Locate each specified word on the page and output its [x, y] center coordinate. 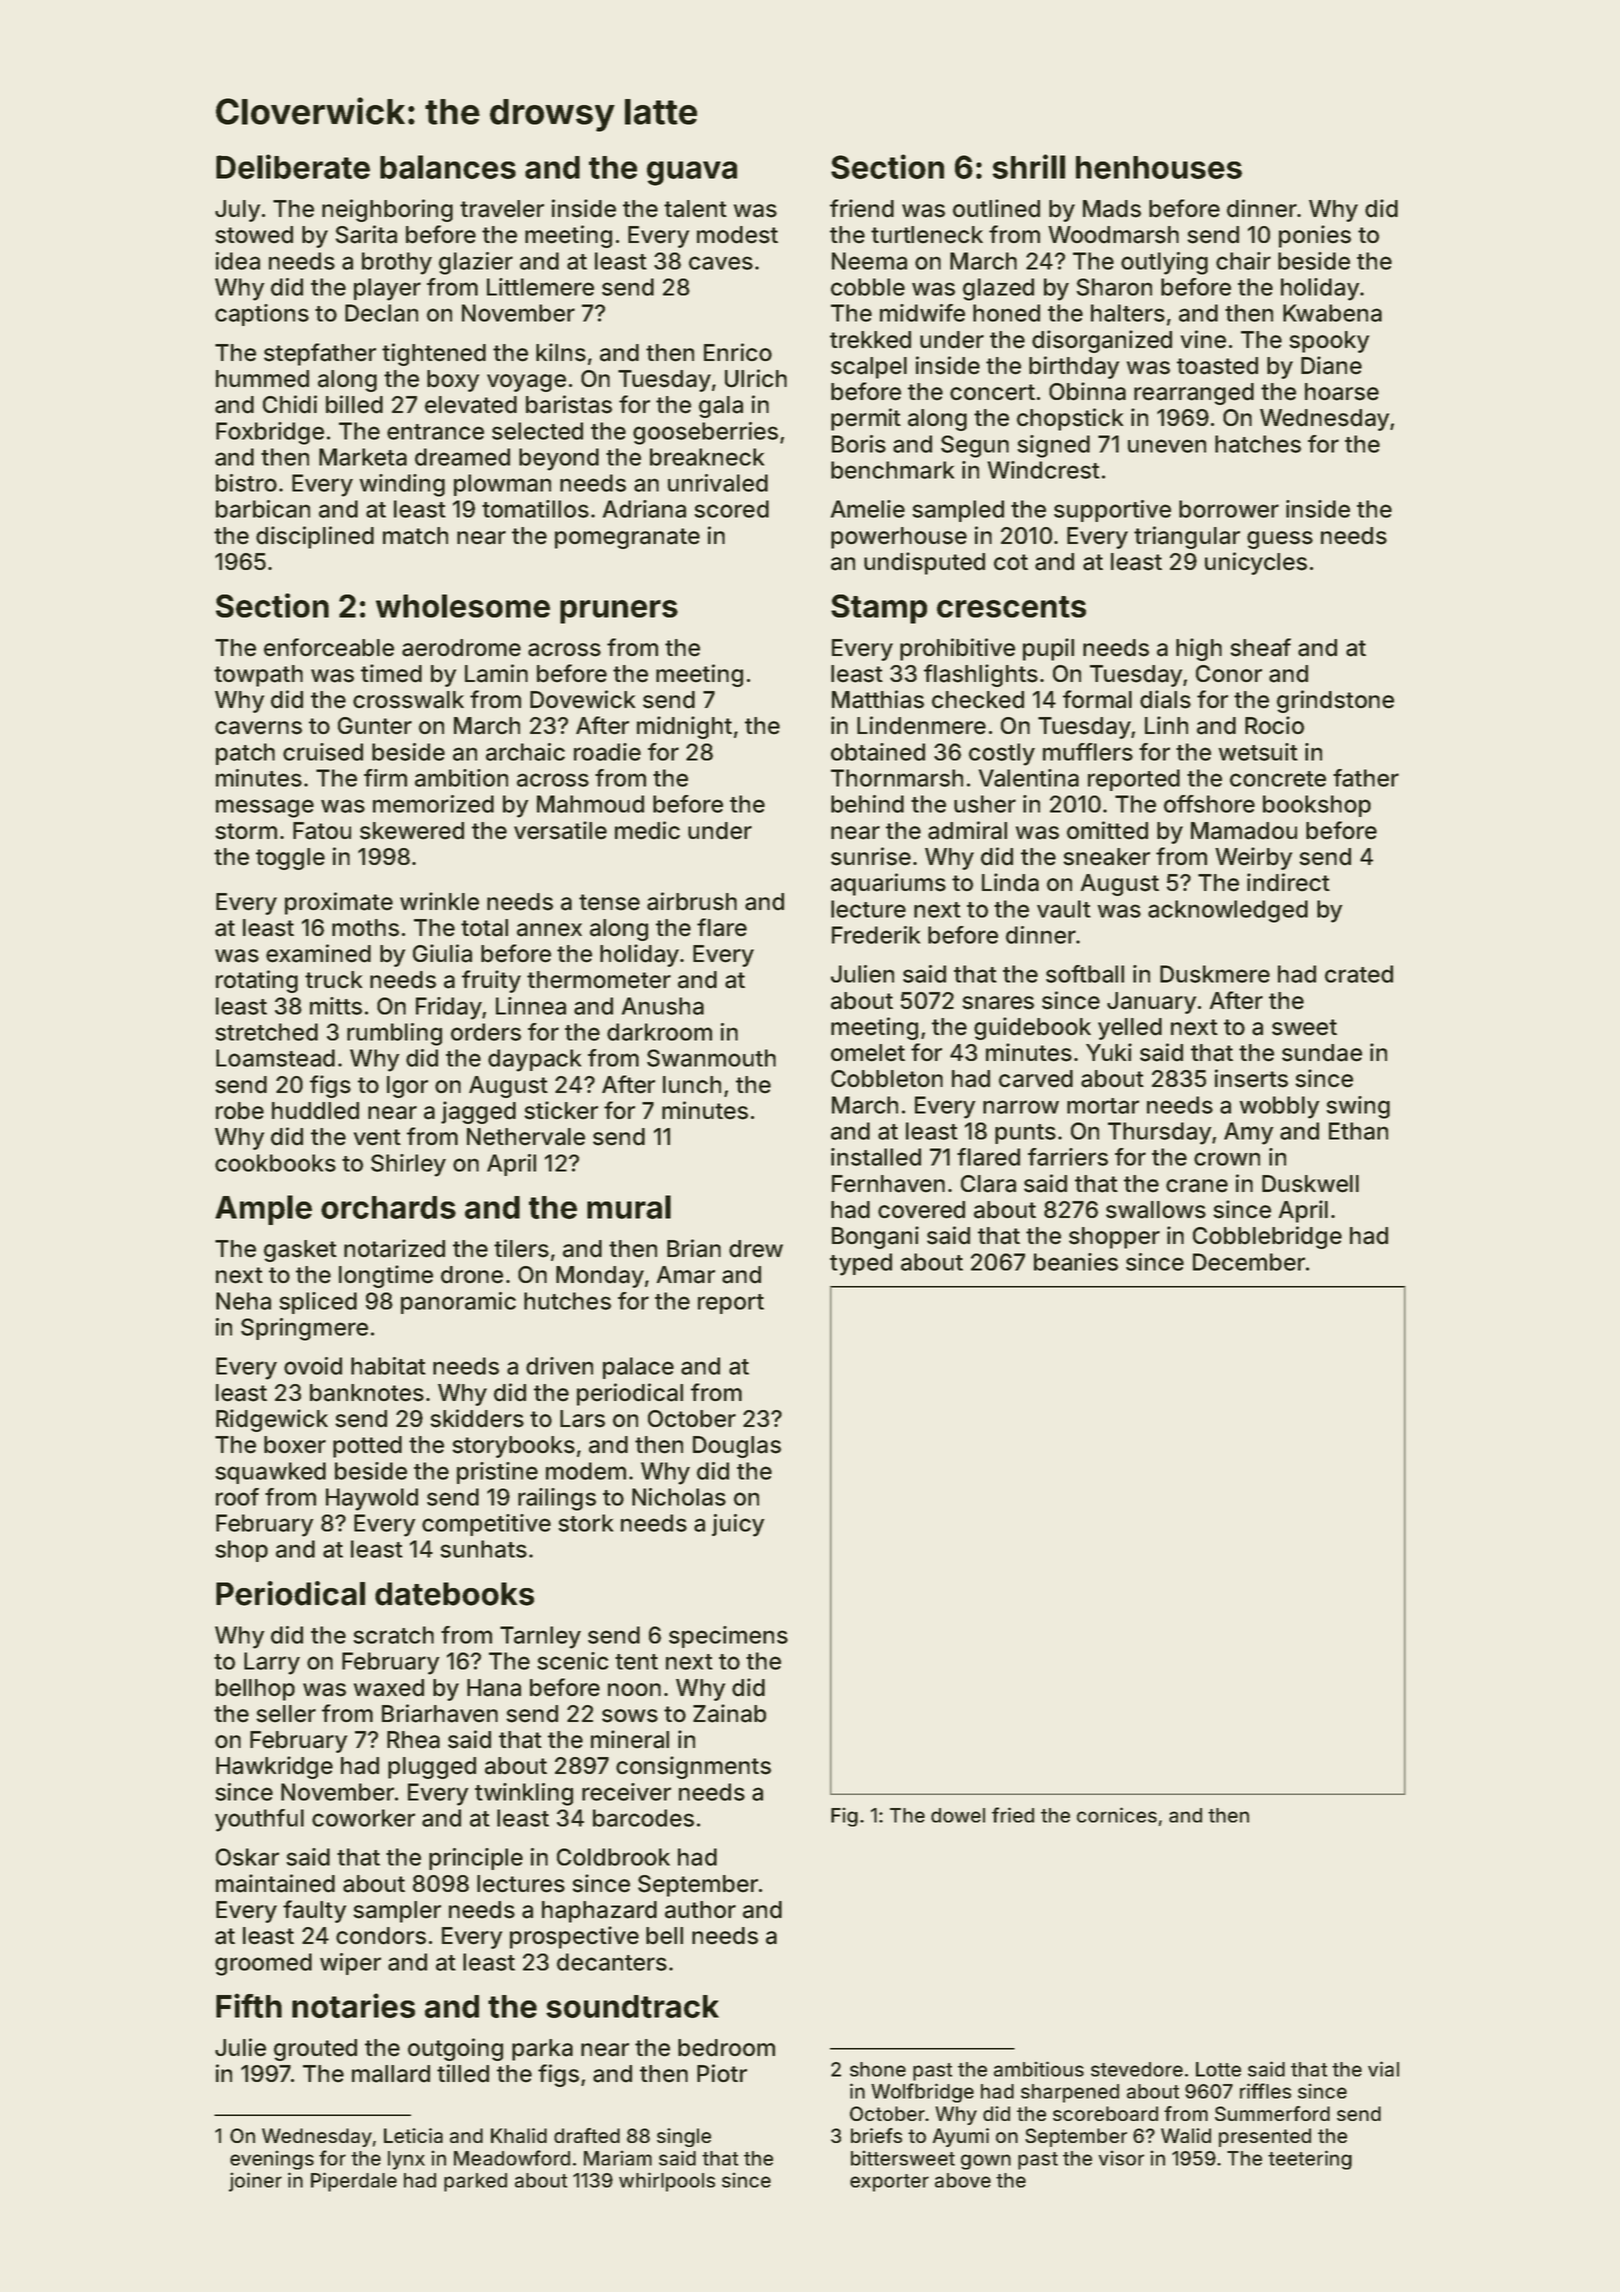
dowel [958, 1815]
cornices [1117, 1815]
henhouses [1159, 167]
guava [692, 173]
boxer [295, 1445]
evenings [272, 2160]
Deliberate [293, 166]
